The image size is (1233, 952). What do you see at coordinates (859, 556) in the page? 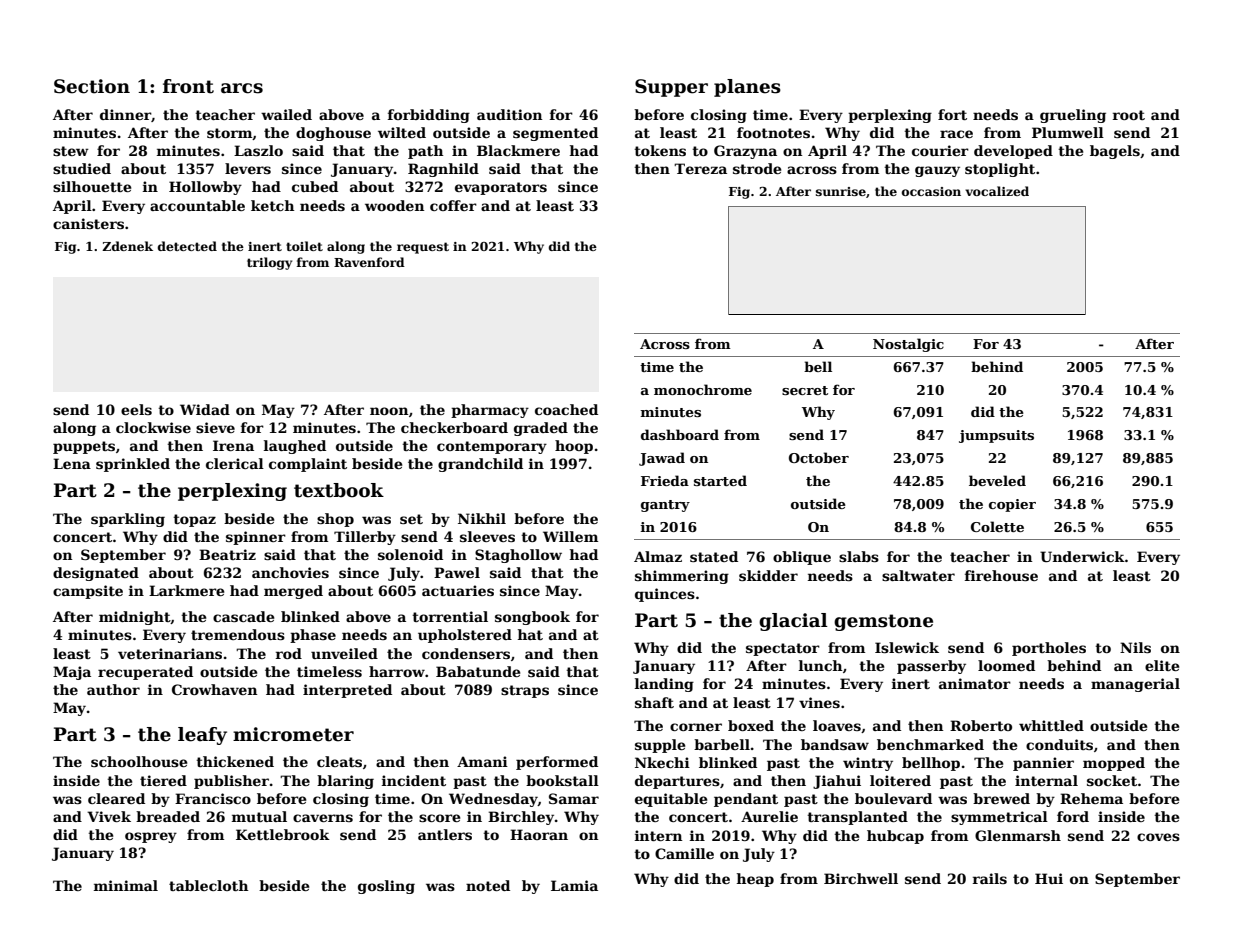
I see `slabs` at bounding box center [859, 556].
